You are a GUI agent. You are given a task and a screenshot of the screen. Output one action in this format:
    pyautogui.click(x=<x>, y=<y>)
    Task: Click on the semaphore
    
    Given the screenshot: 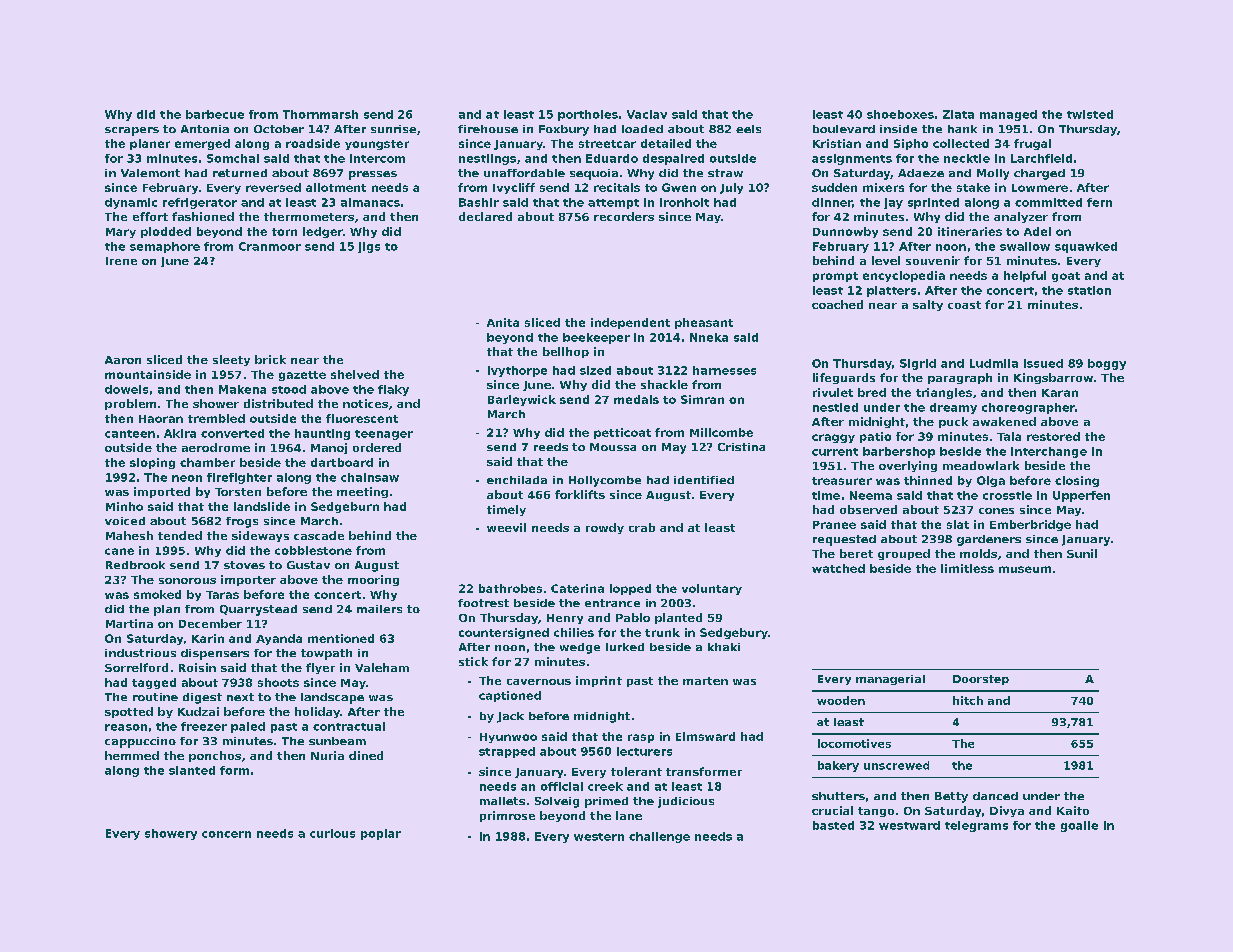 What is the action you would take?
    pyautogui.click(x=165, y=247)
